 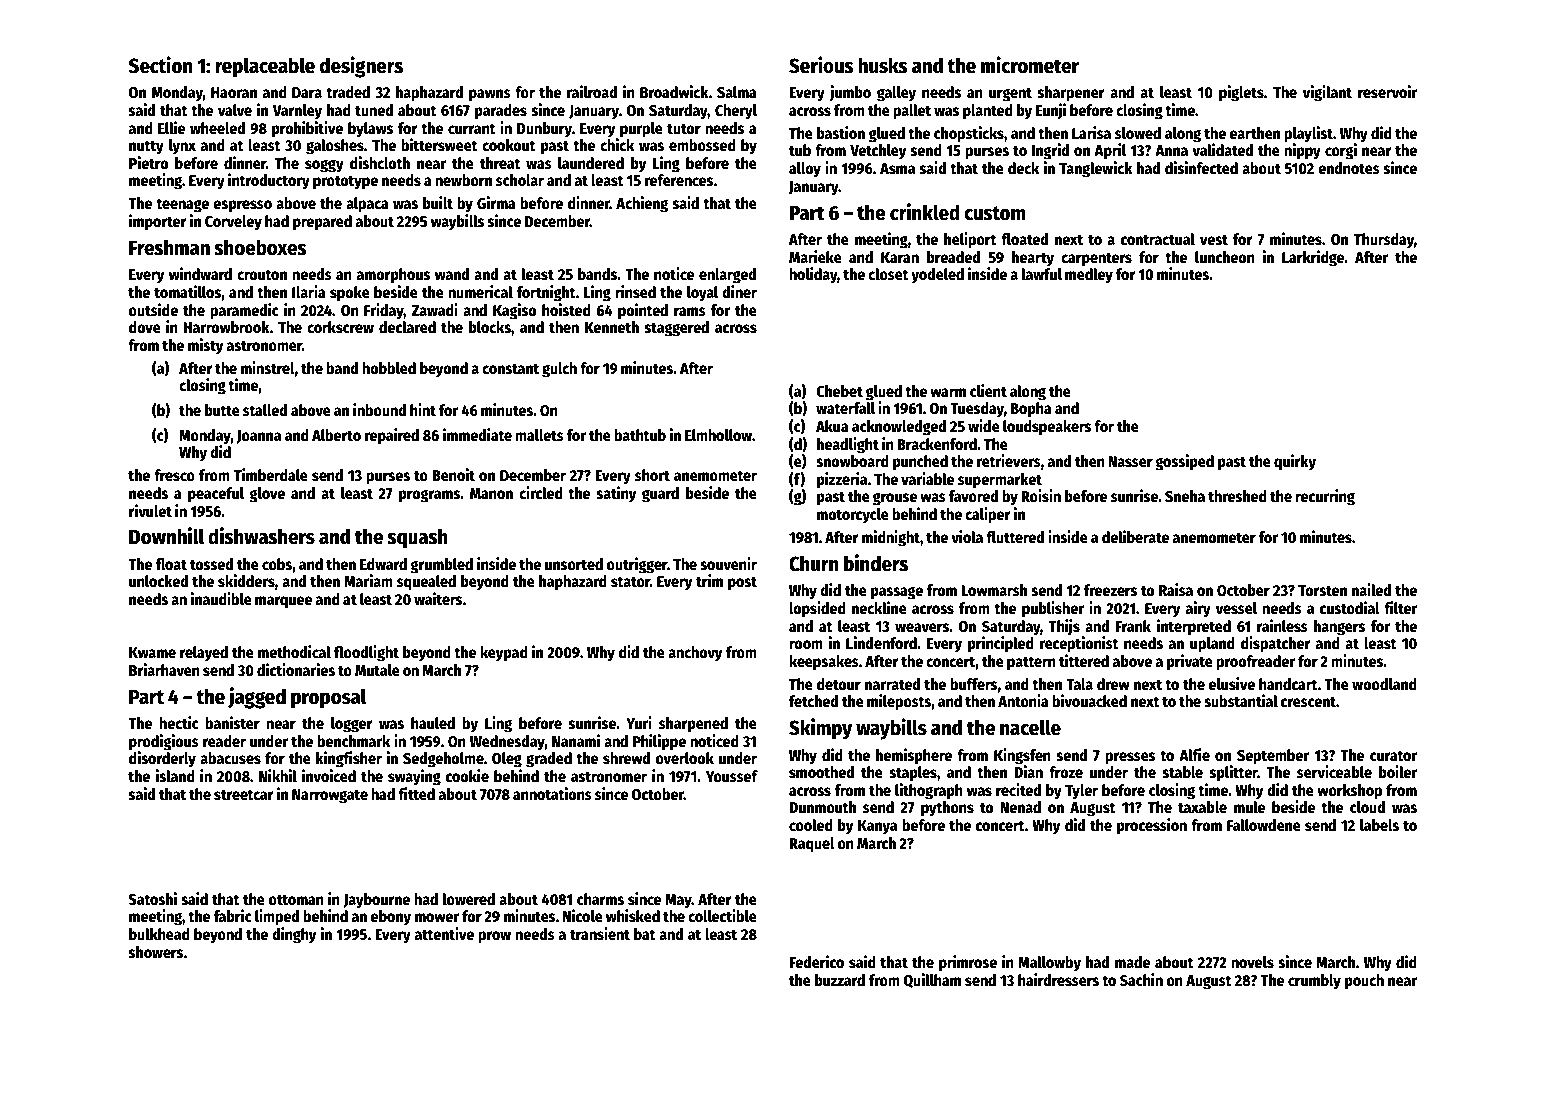 What do you see at coordinates (294, 652) in the screenshot?
I see `methodical` at bounding box center [294, 652].
